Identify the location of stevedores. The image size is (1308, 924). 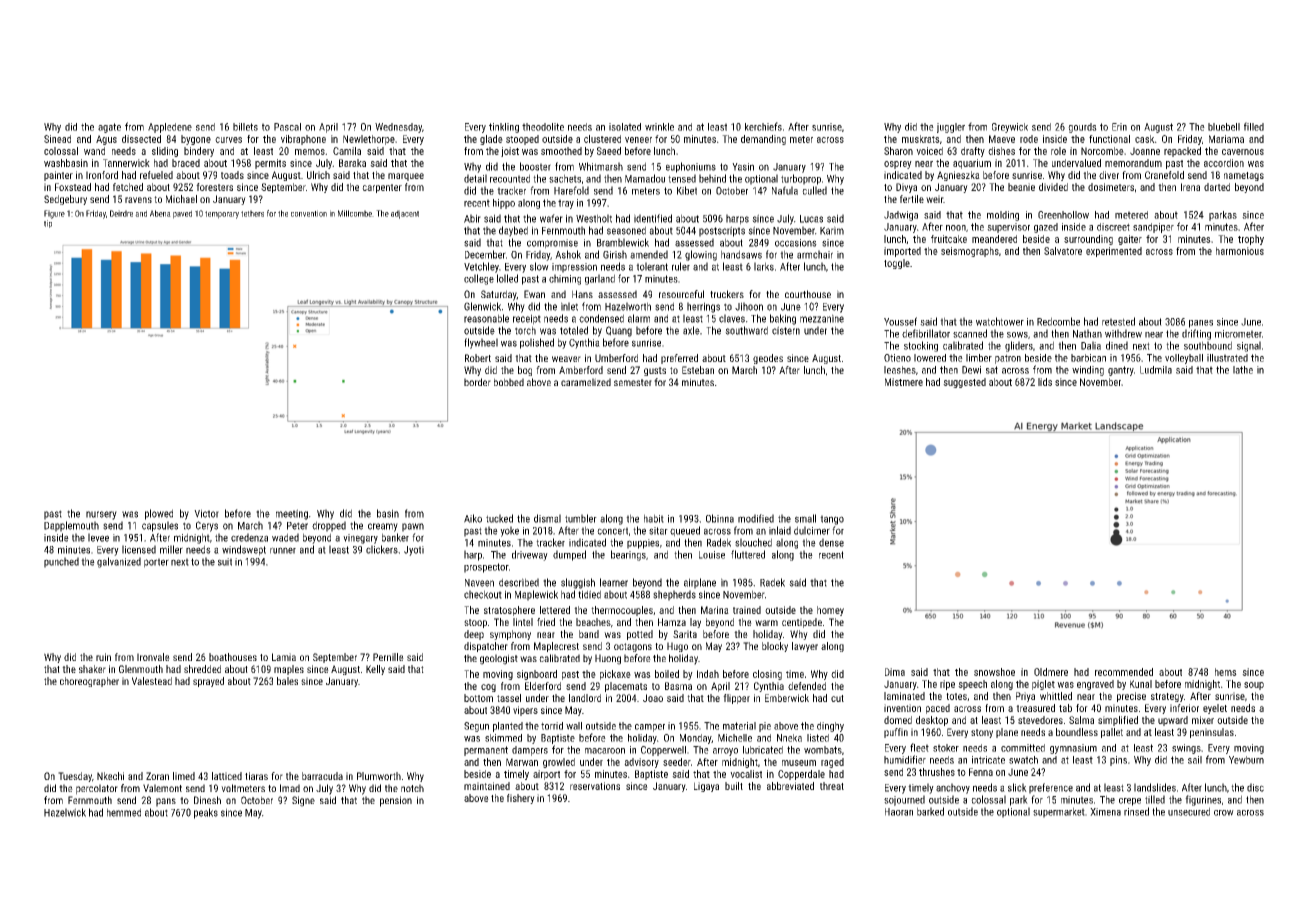
(1040, 720).
